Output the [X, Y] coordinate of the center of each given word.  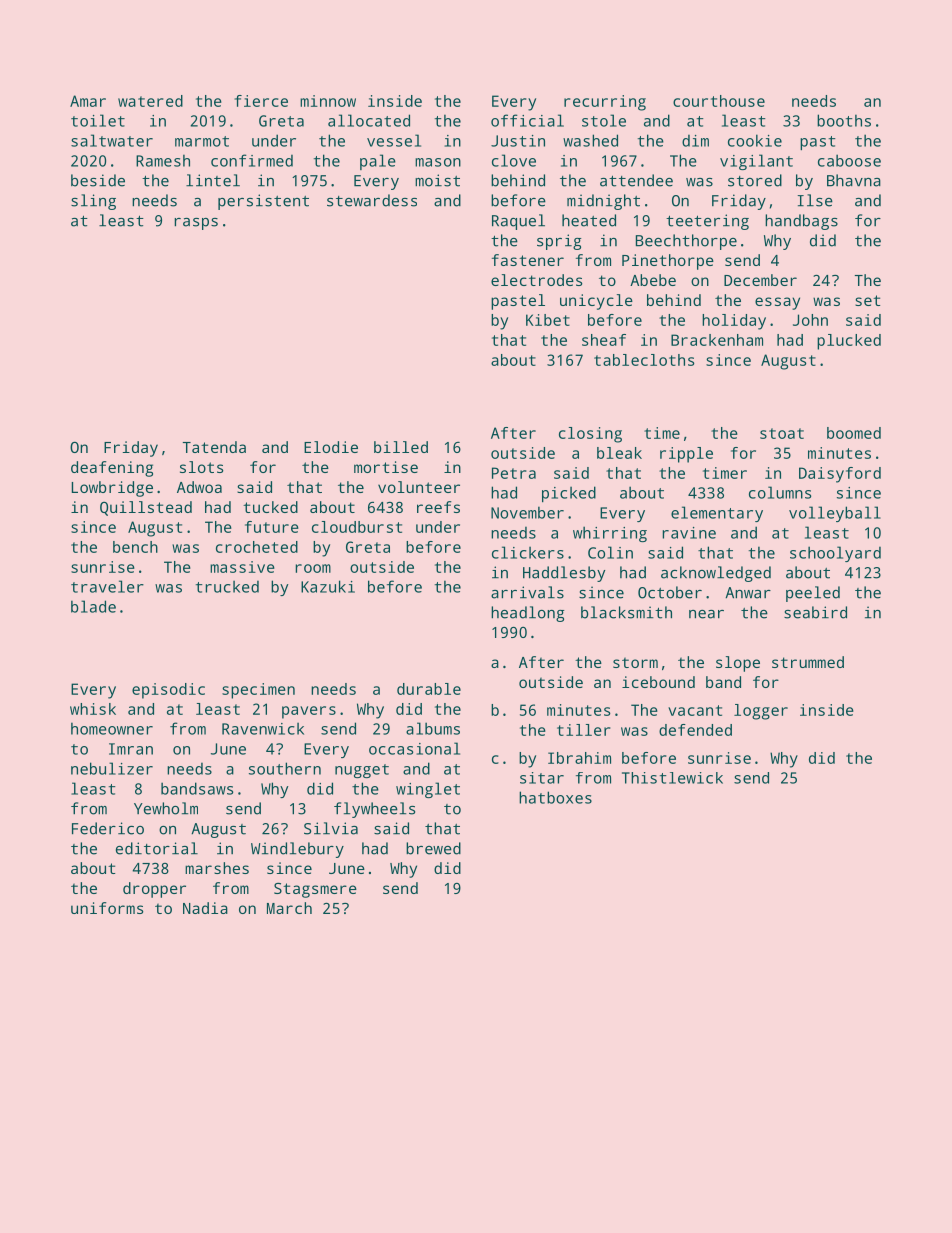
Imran [131, 749]
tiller [583, 730]
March [289, 908]
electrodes [536, 280]
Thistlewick [672, 778]
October [670, 592]
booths [844, 120]
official [527, 120]
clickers [528, 552]
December [760, 280]
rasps [196, 224]
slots [201, 467]
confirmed [252, 160]
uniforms [107, 908]
